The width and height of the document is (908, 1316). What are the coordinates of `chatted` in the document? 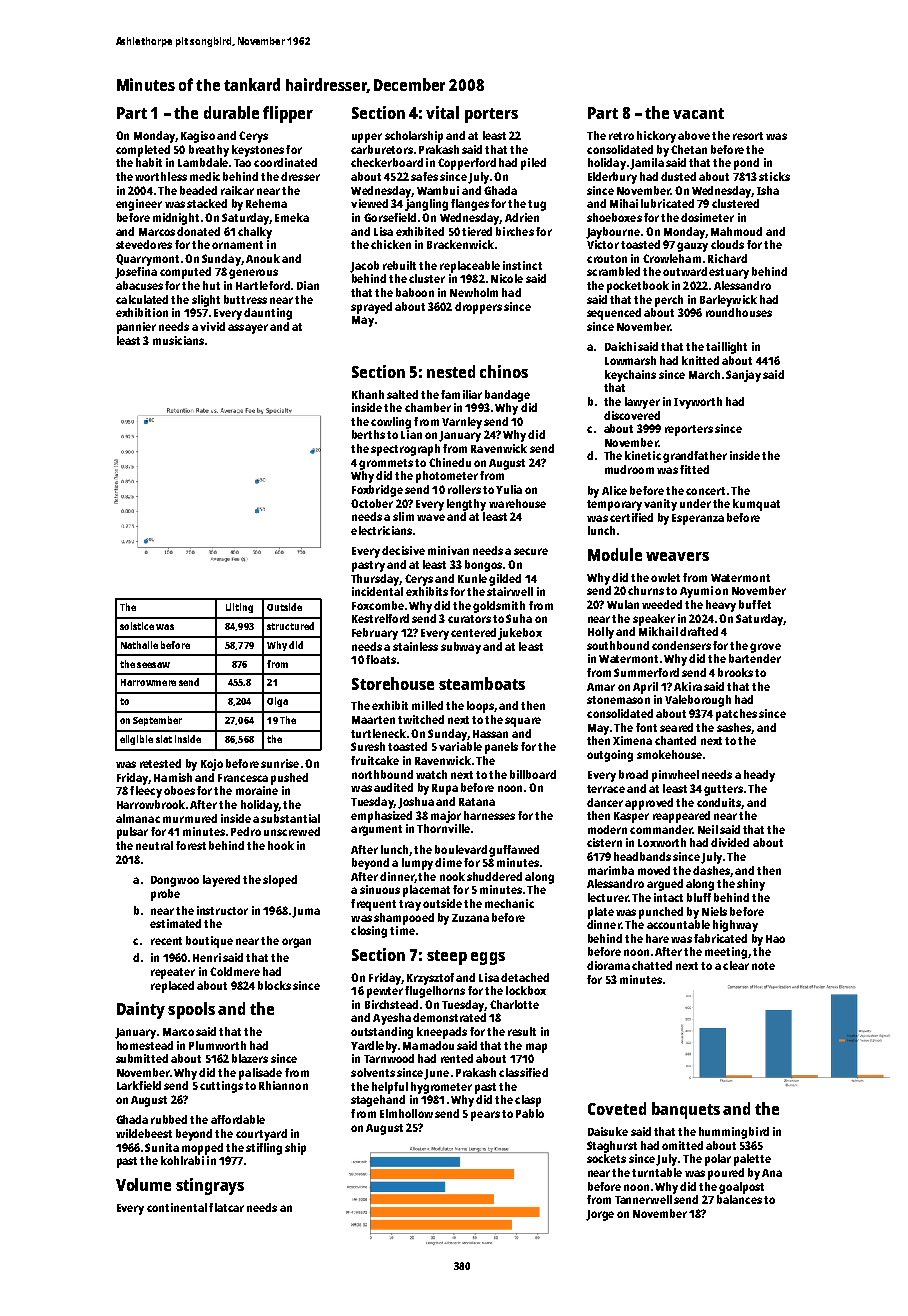 It's located at (652, 965).
